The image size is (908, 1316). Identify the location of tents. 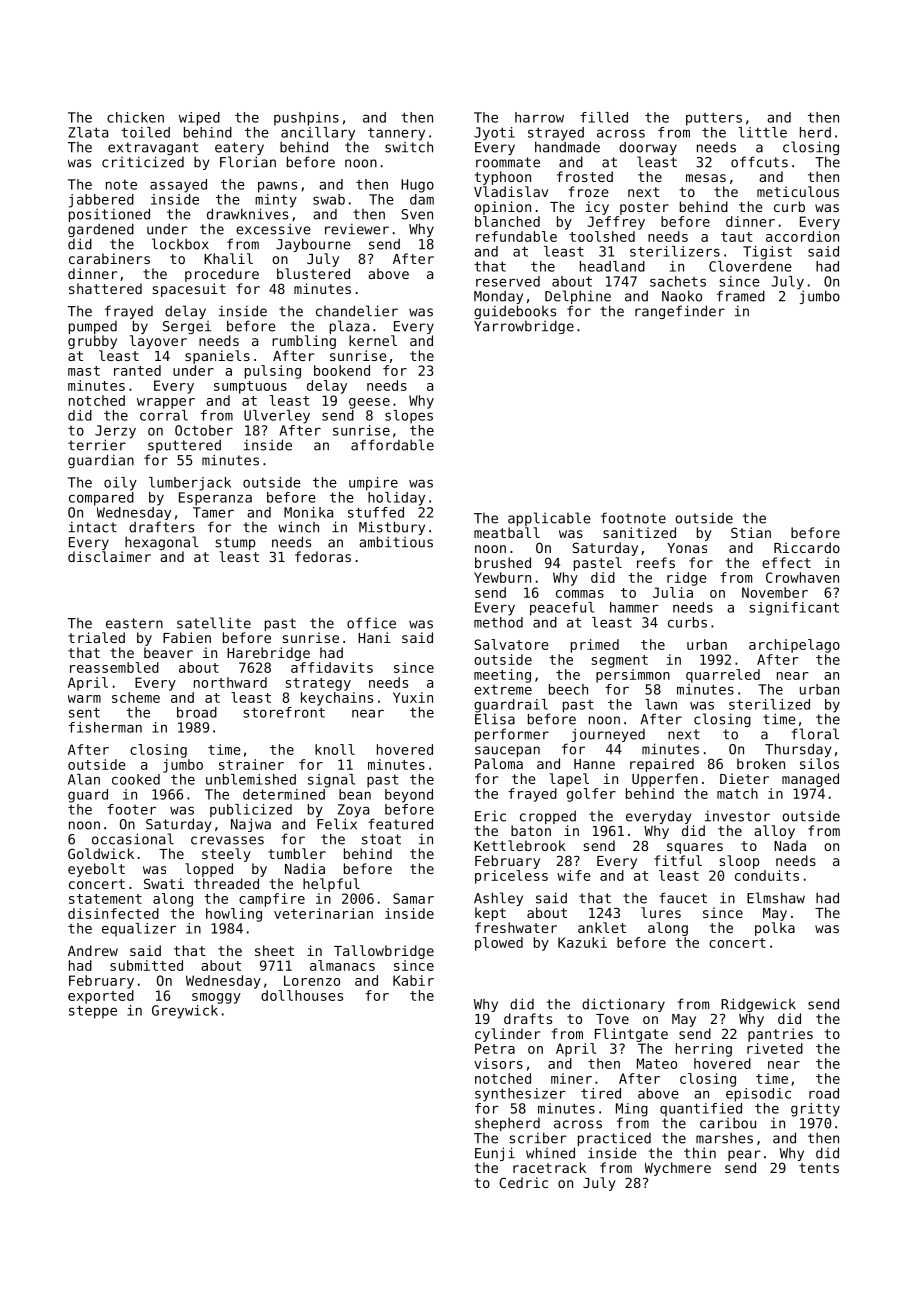
(819, 1168).
